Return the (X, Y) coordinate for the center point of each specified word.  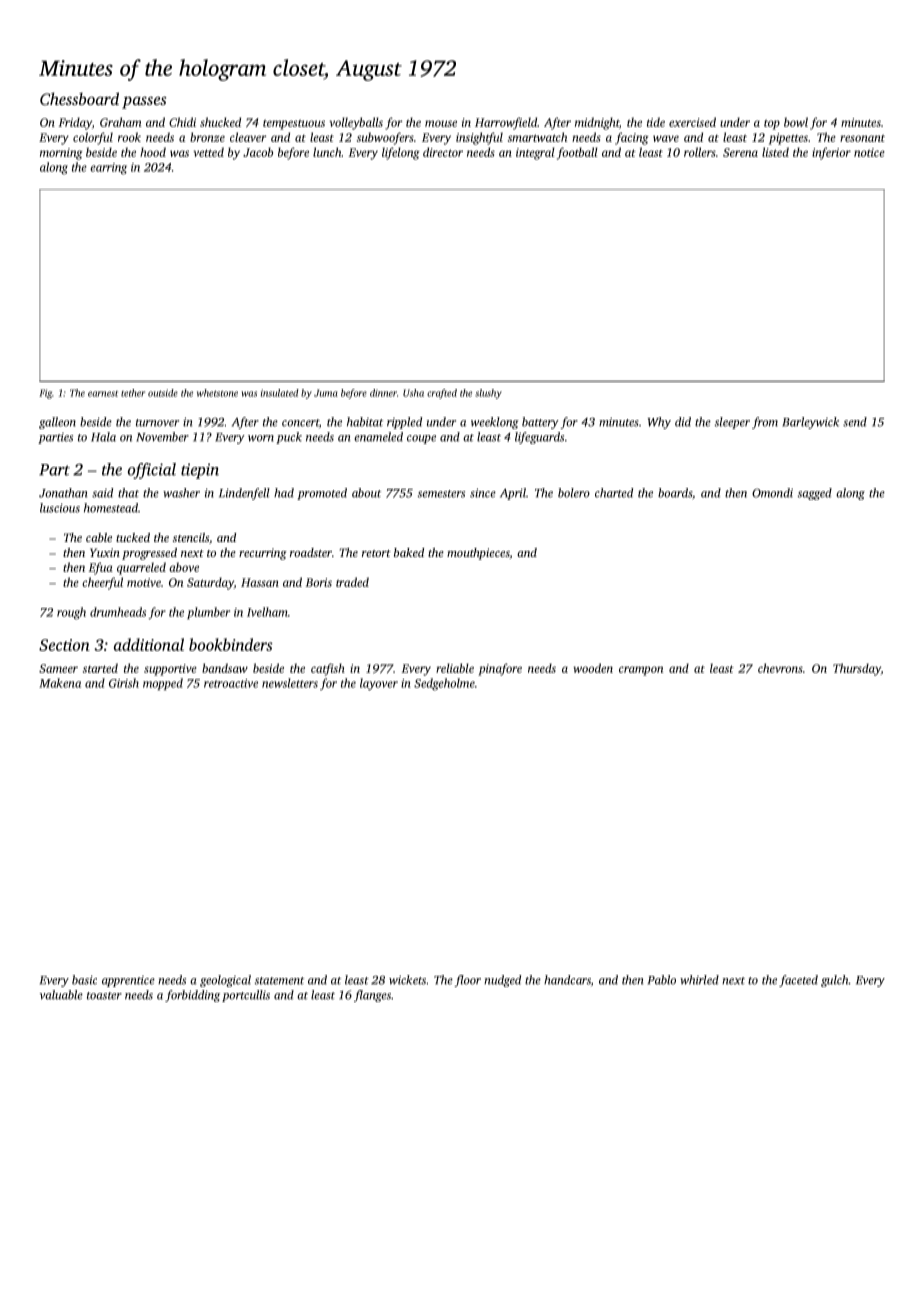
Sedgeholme (444, 684)
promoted (322, 494)
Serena (740, 152)
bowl (796, 122)
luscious (60, 508)
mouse (441, 123)
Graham (121, 122)
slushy (488, 394)
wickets (407, 980)
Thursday (857, 669)
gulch (835, 981)
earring (108, 169)
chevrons (780, 668)
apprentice (128, 981)
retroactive (231, 683)
